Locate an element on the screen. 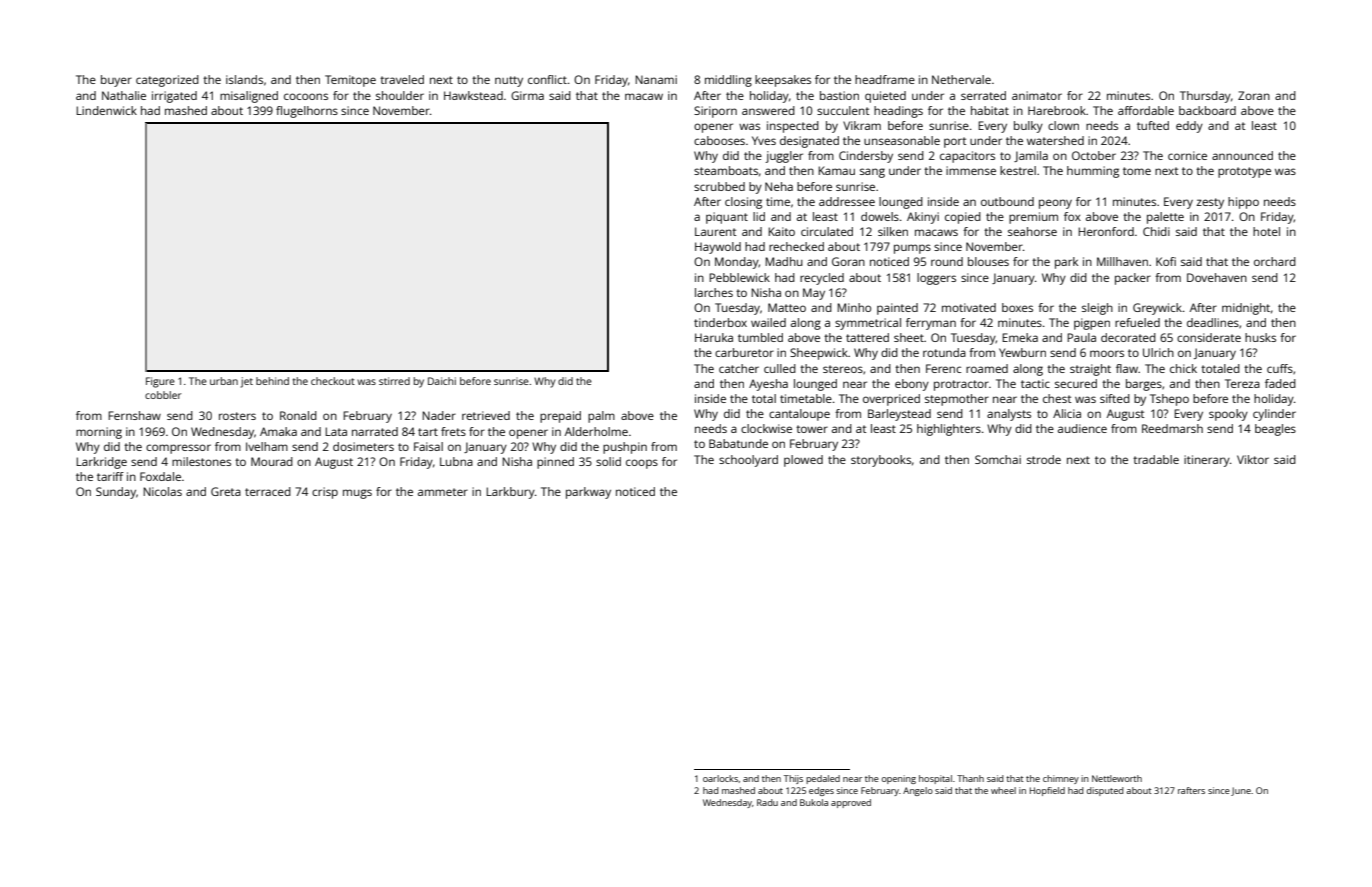 The width and height of the screenshot is (1372, 887). flugelhorns is located at coordinates (307, 112).
